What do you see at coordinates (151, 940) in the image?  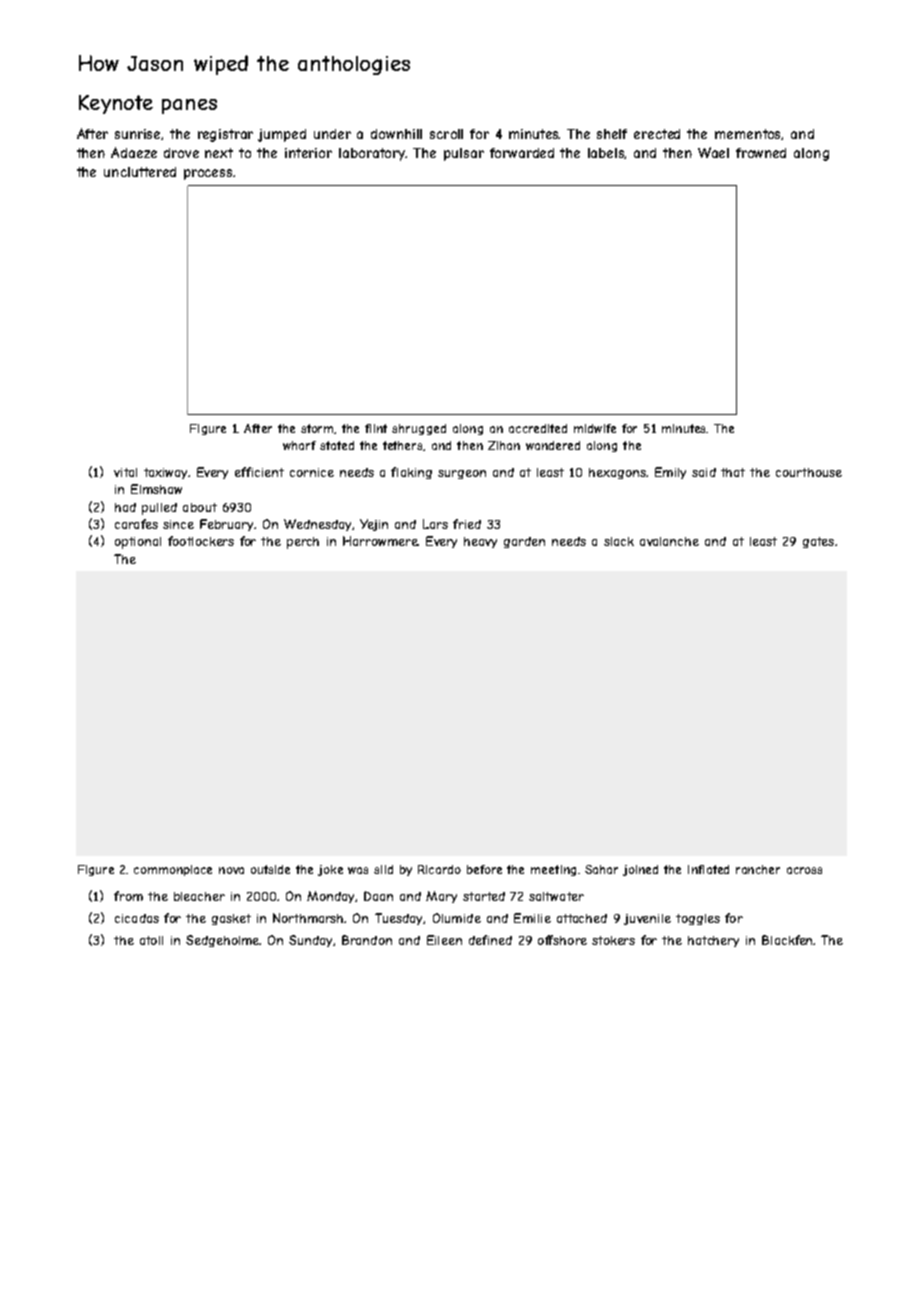 I see `atoll` at bounding box center [151, 940].
